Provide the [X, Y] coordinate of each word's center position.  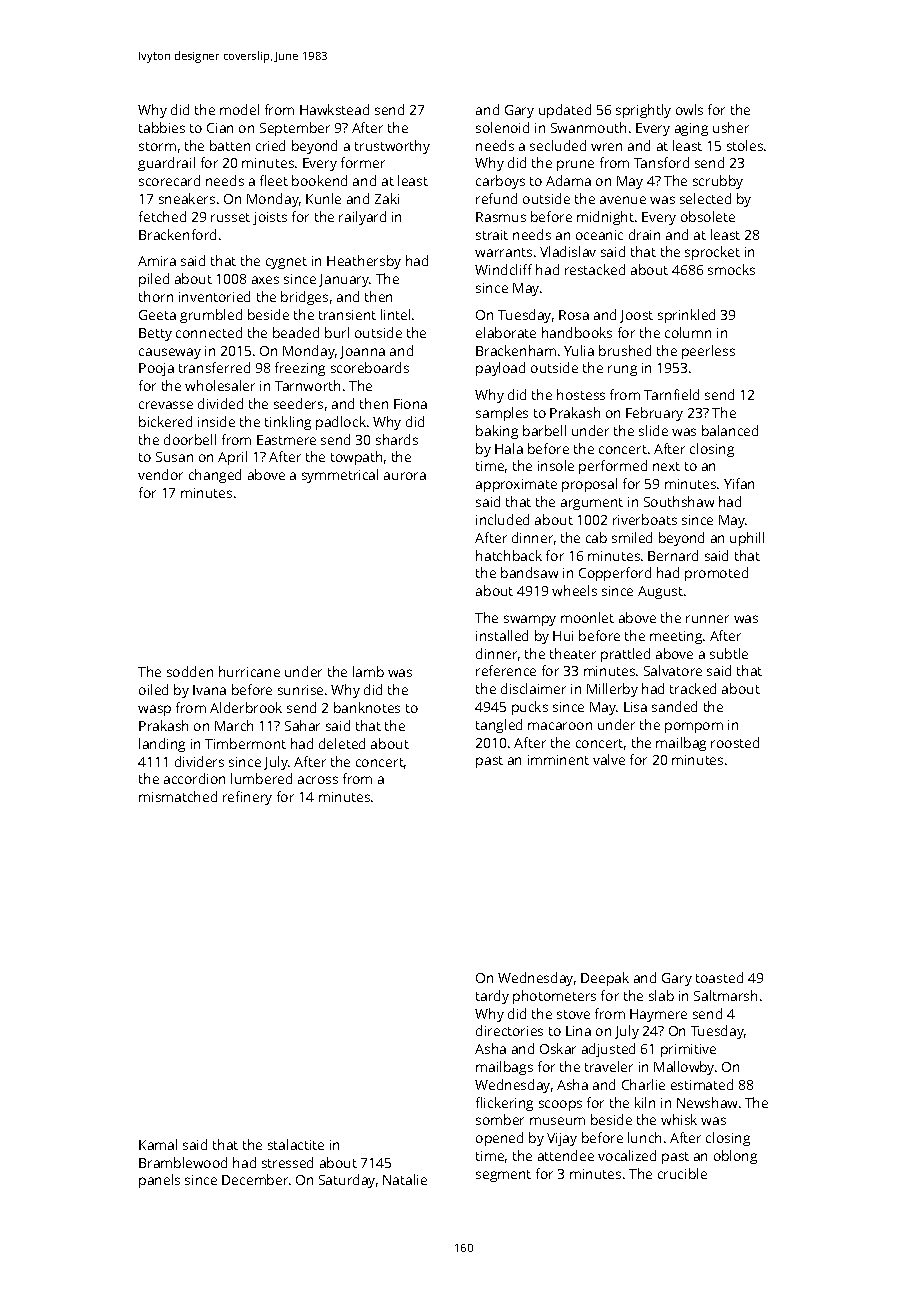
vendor [160, 474]
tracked [693, 688]
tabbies [162, 127]
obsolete [708, 216]
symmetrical [340, 476]
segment [503, 1176]
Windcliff [503, 269]
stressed [287, 1162]
